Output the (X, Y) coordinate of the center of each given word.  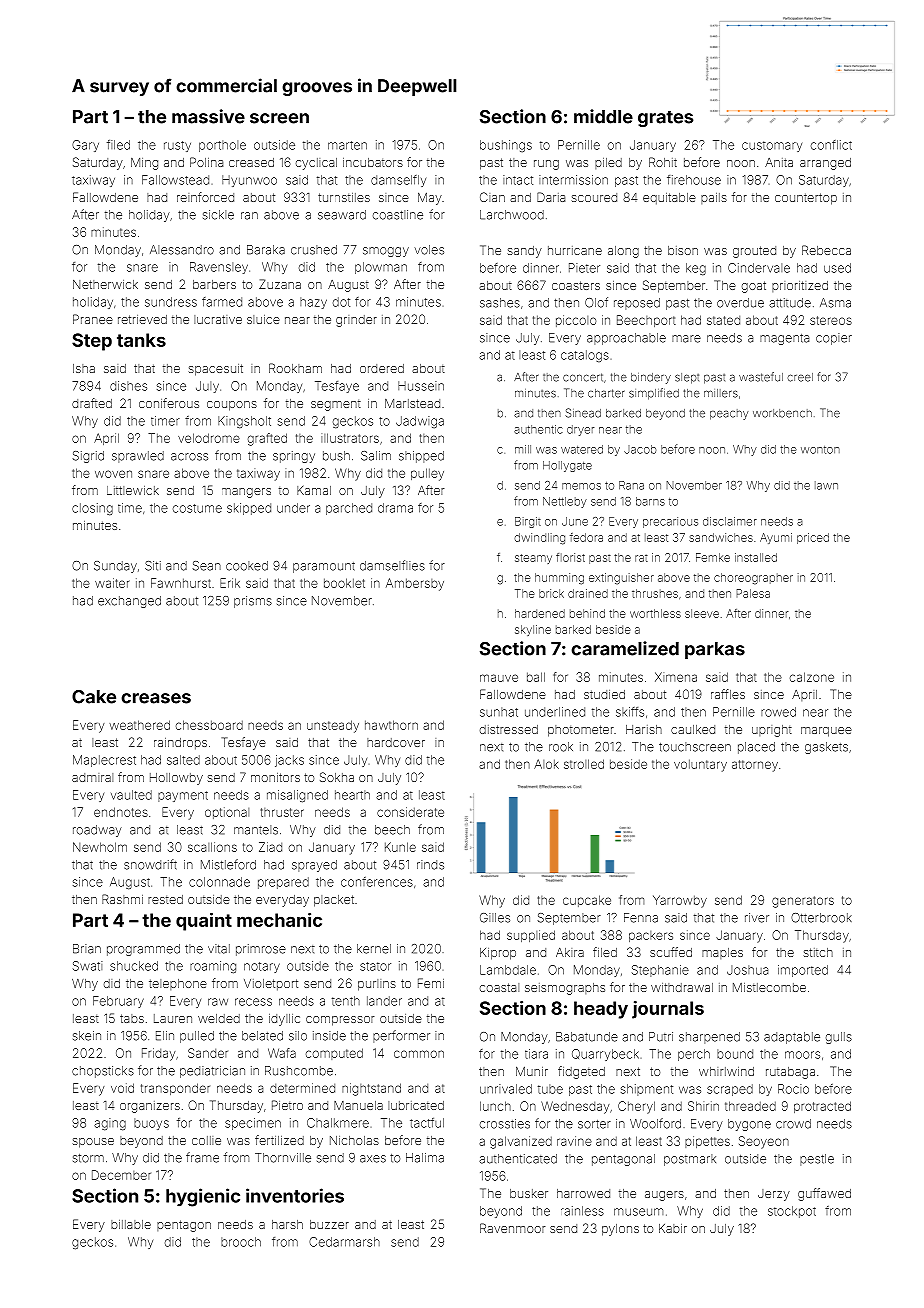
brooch (241, 1242)
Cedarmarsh (344, 1242)
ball (536, 677)
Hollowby (176, 779)
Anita (779, 162)
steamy (533, 559)
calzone (812, 677)
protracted (822, 1107)
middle (603, 116)
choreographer (753, 579)
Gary (85, 146)
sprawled (138, 457)
